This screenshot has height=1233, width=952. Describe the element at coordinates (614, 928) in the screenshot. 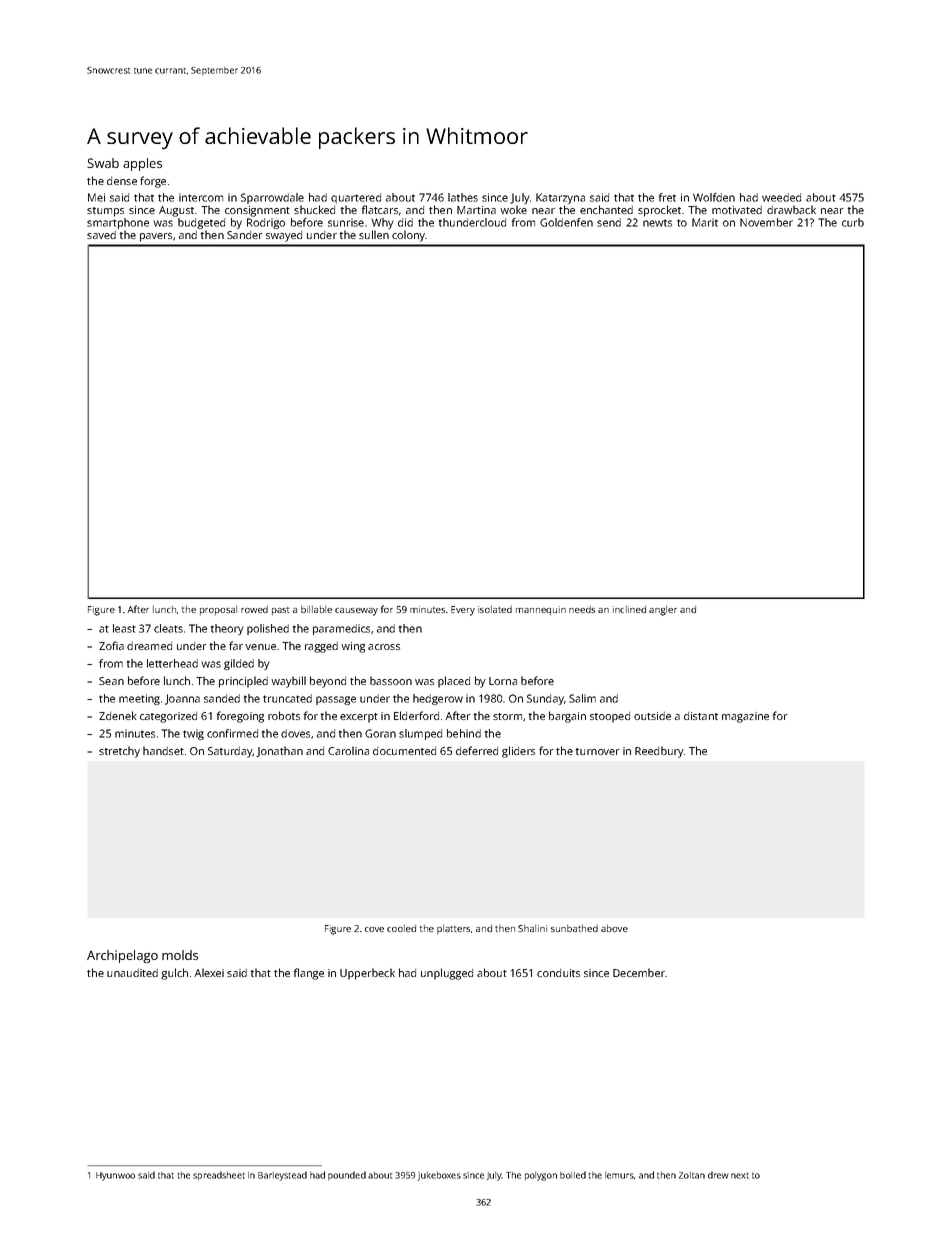

I see `above` at that location.
